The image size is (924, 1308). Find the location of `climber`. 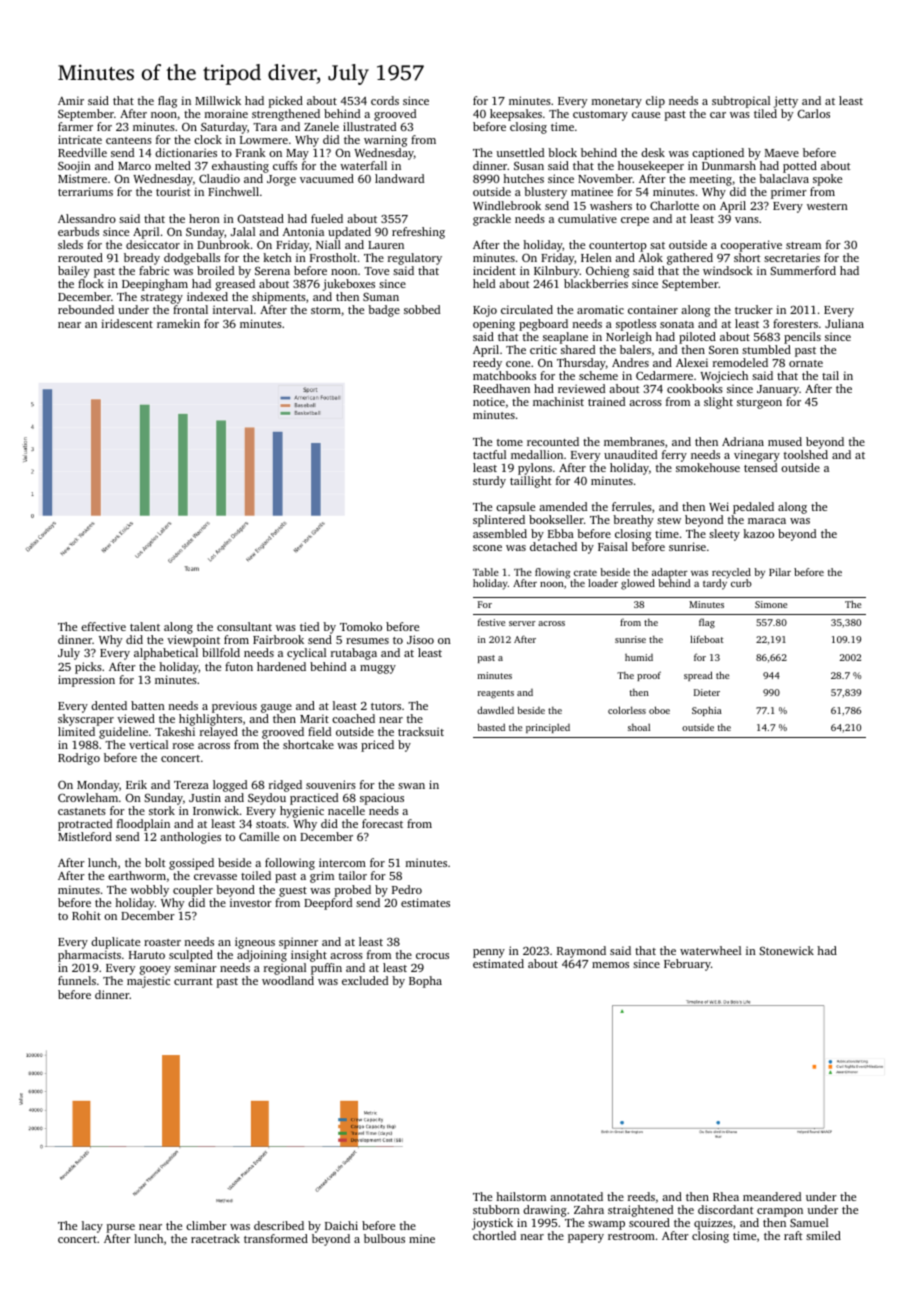

climber is located at coordinates (206, 1225).
